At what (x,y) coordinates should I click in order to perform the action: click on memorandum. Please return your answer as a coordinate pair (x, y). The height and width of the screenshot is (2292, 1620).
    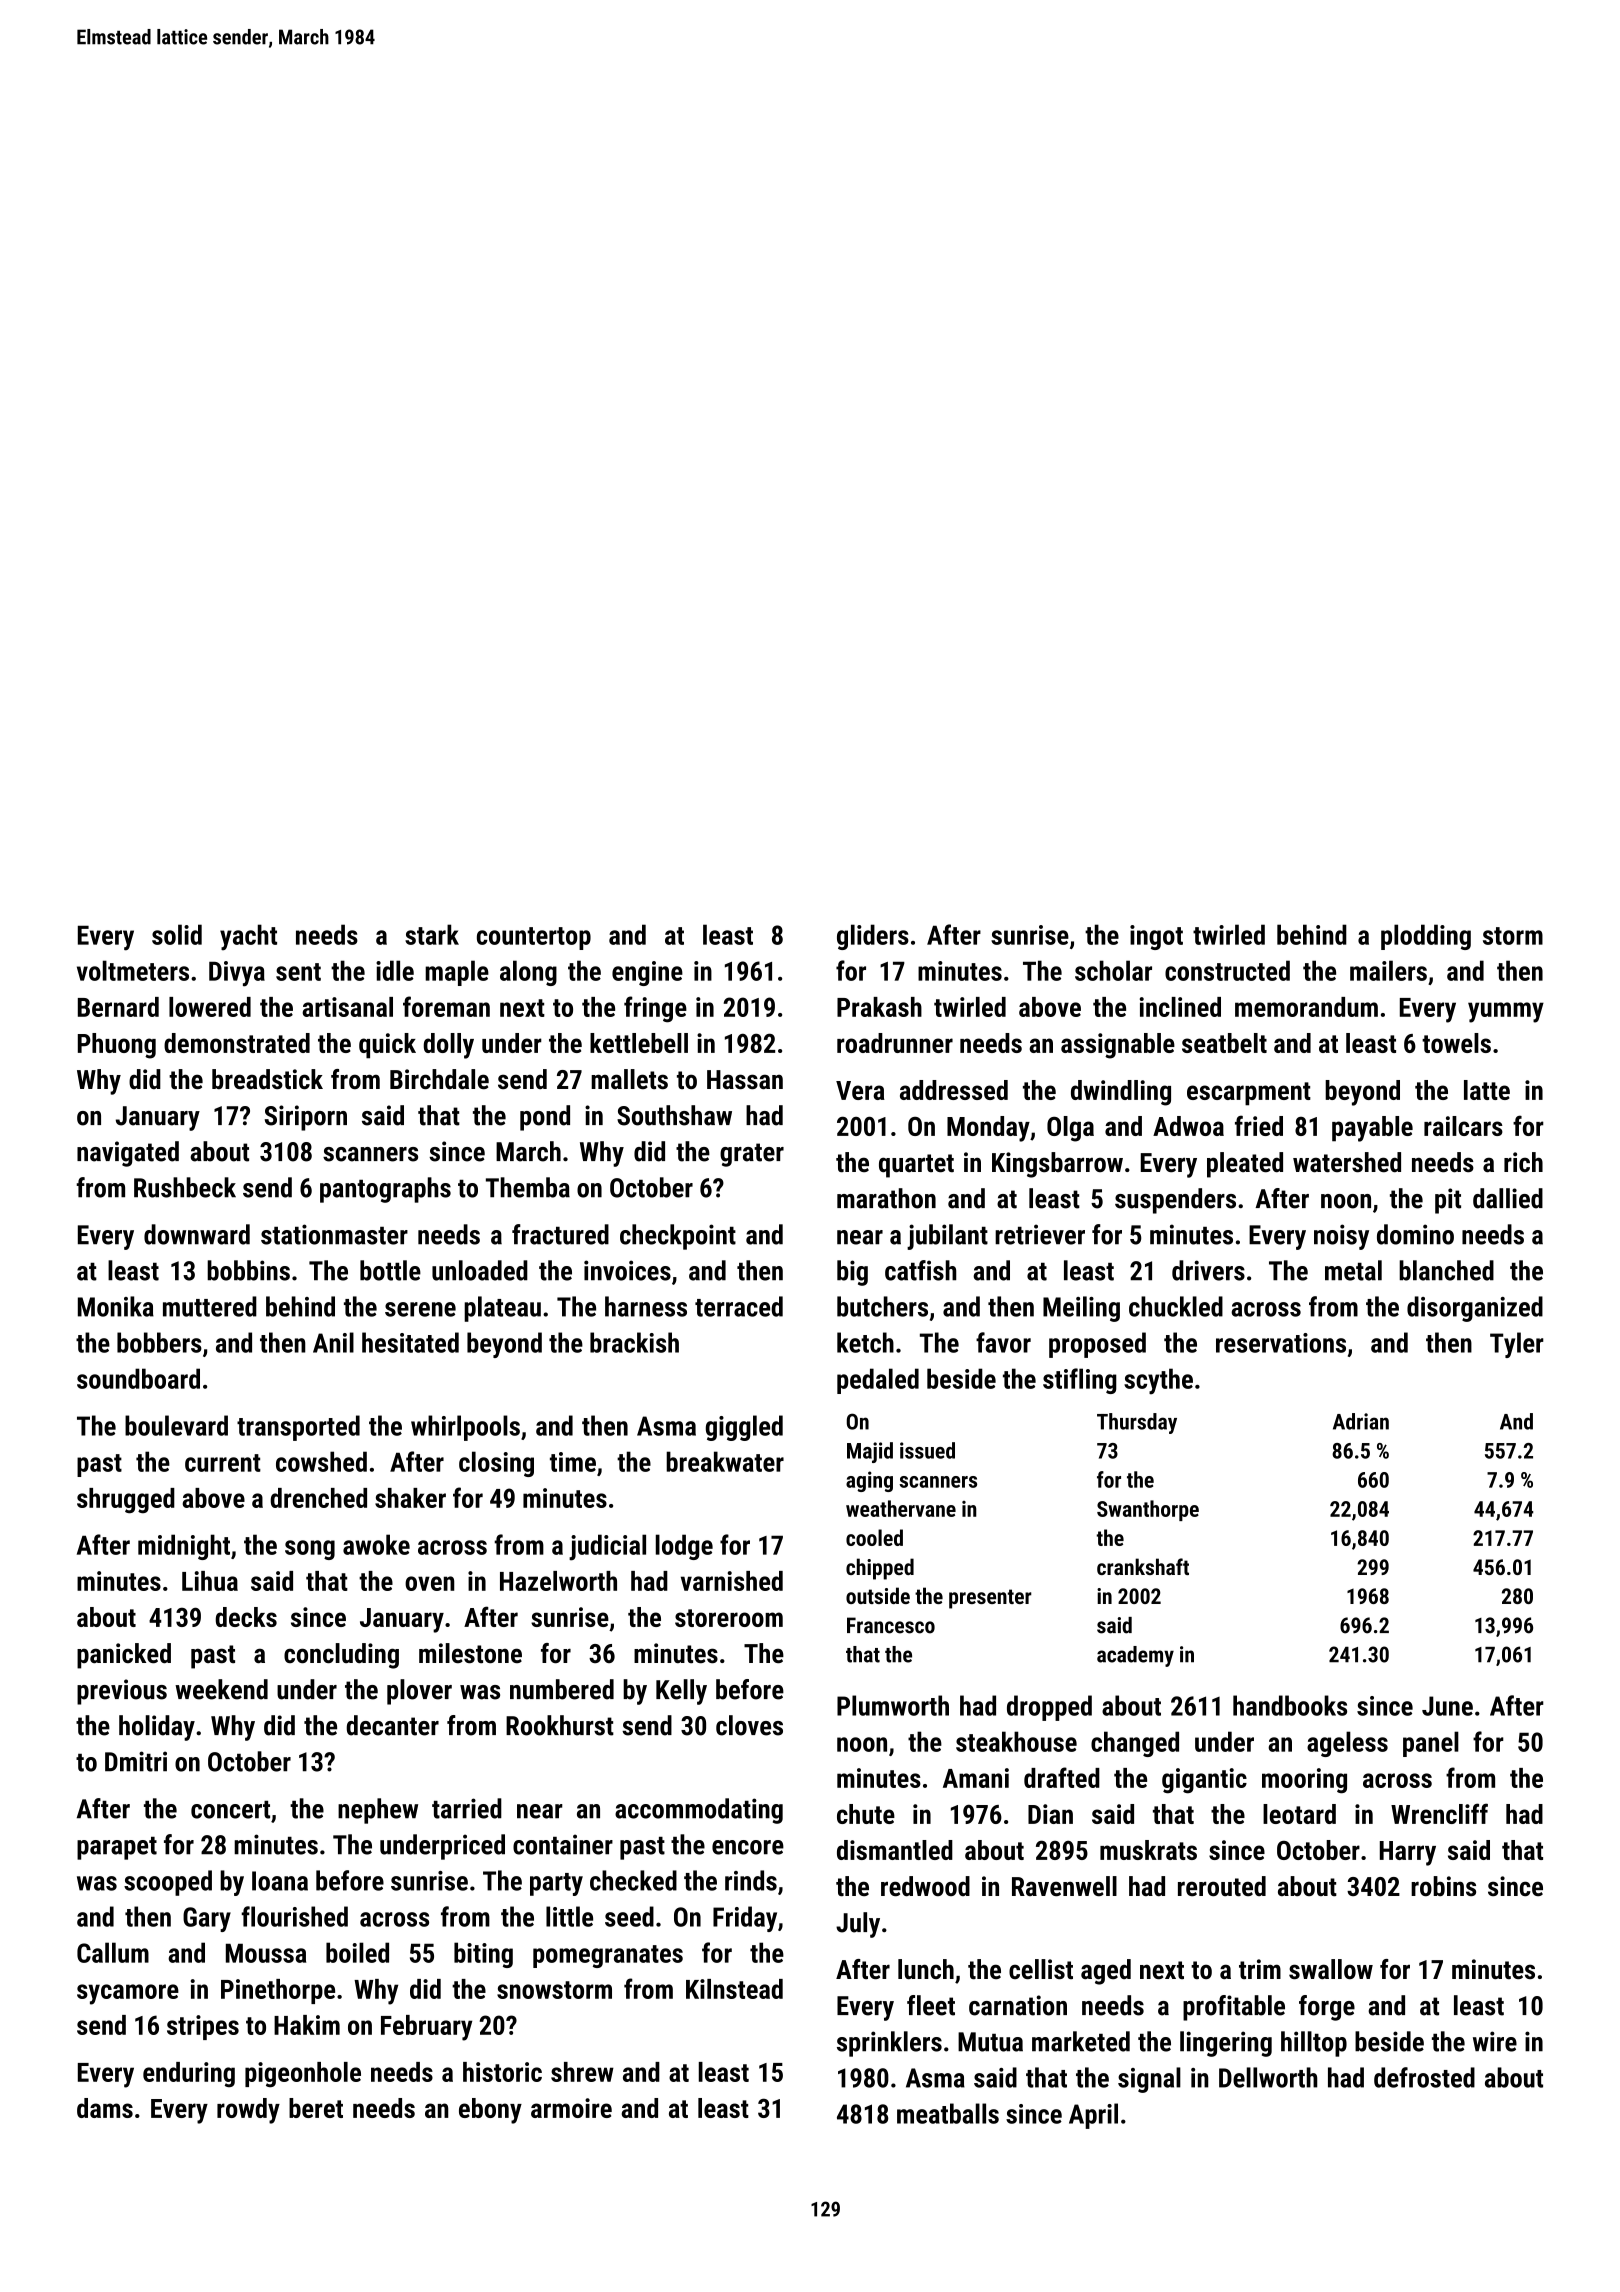
    Looking at the image, I should click on (1306, 1007).
